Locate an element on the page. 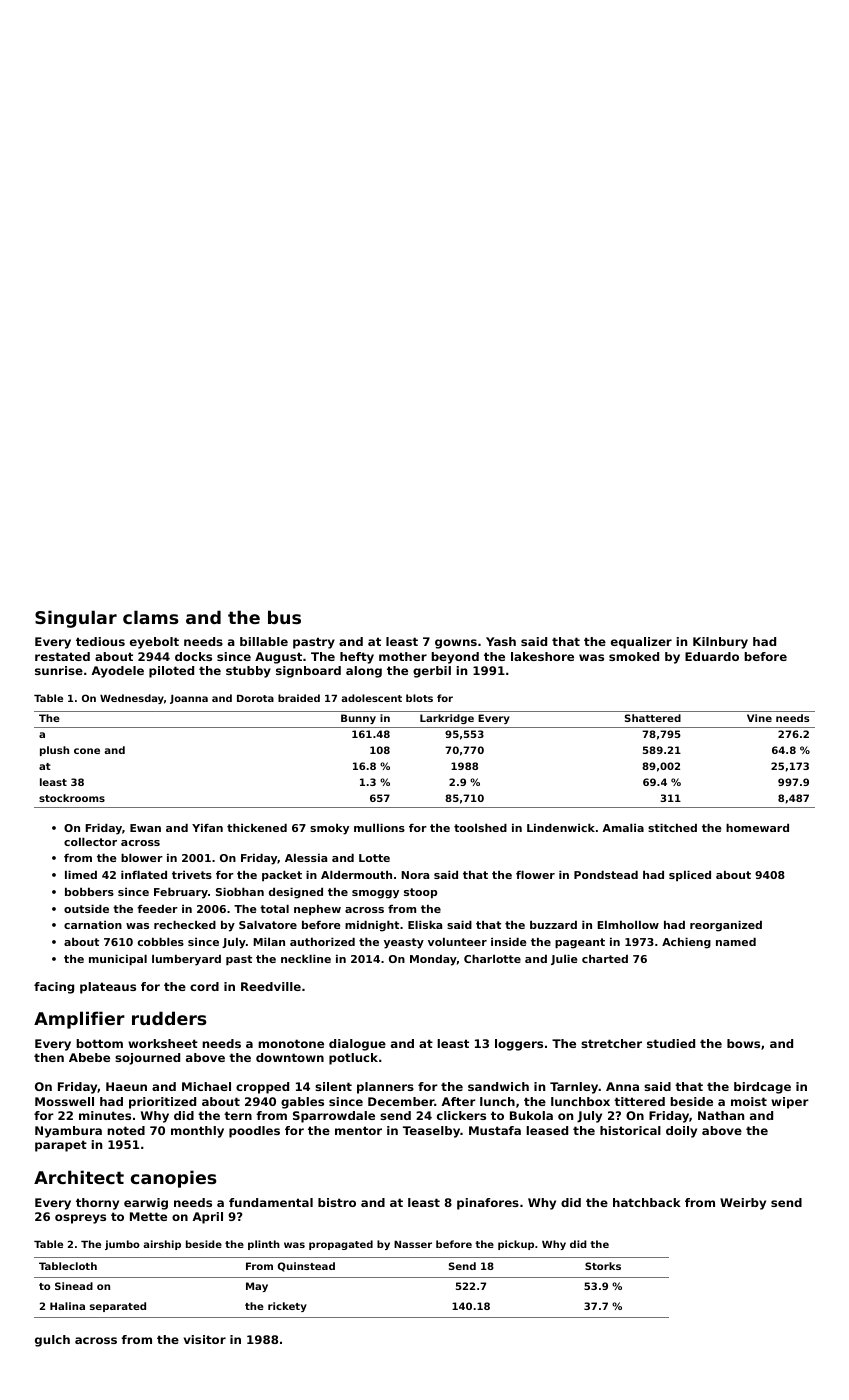  visitor is located at coordinates (205, 1339).
